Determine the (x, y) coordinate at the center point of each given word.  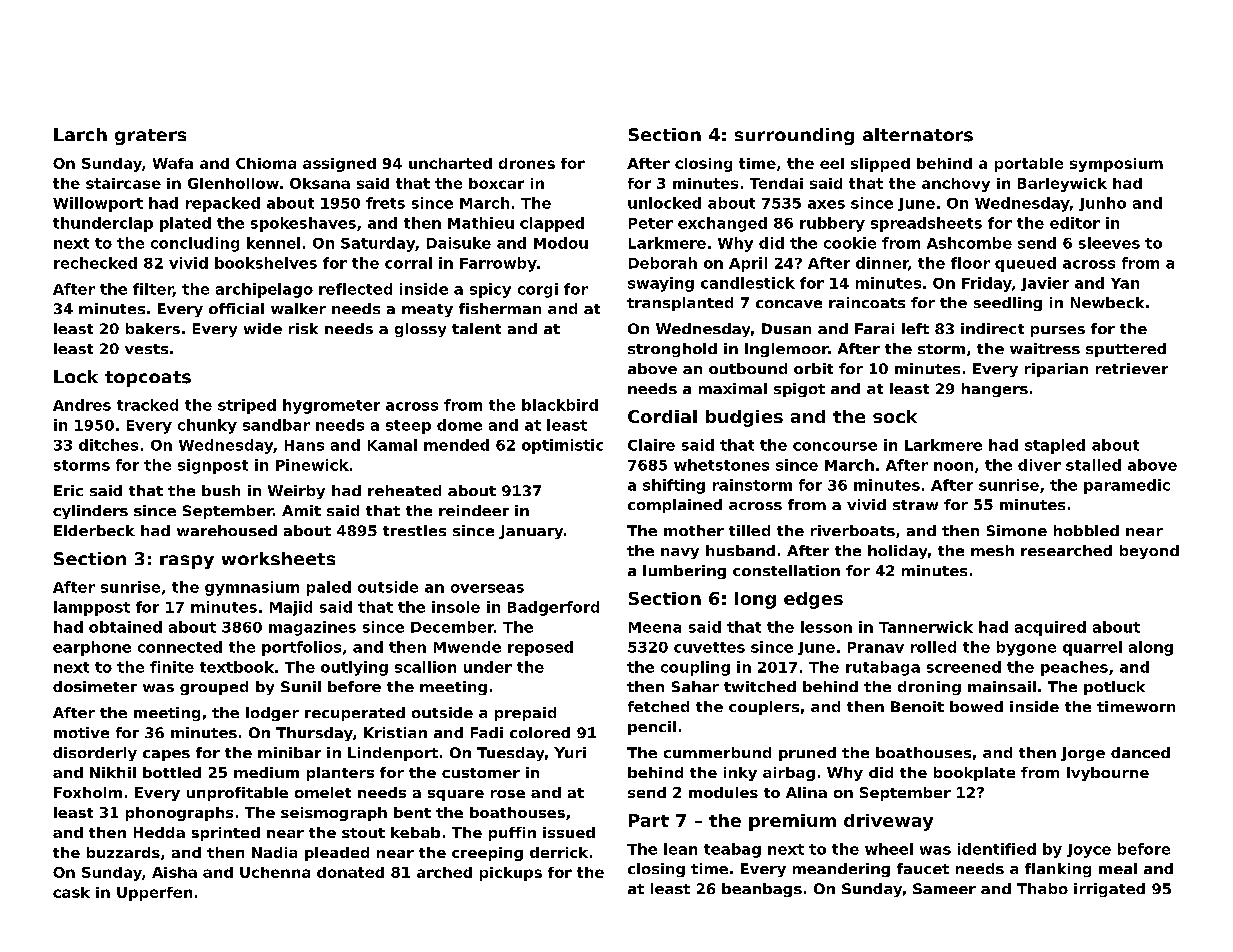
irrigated (1109, 890)
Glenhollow (233, 183)
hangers (995, 390)
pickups (511, 874)
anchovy (956, 185)
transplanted (680, 304)
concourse (835, 446)
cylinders (90, 512)
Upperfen (154, 894)
